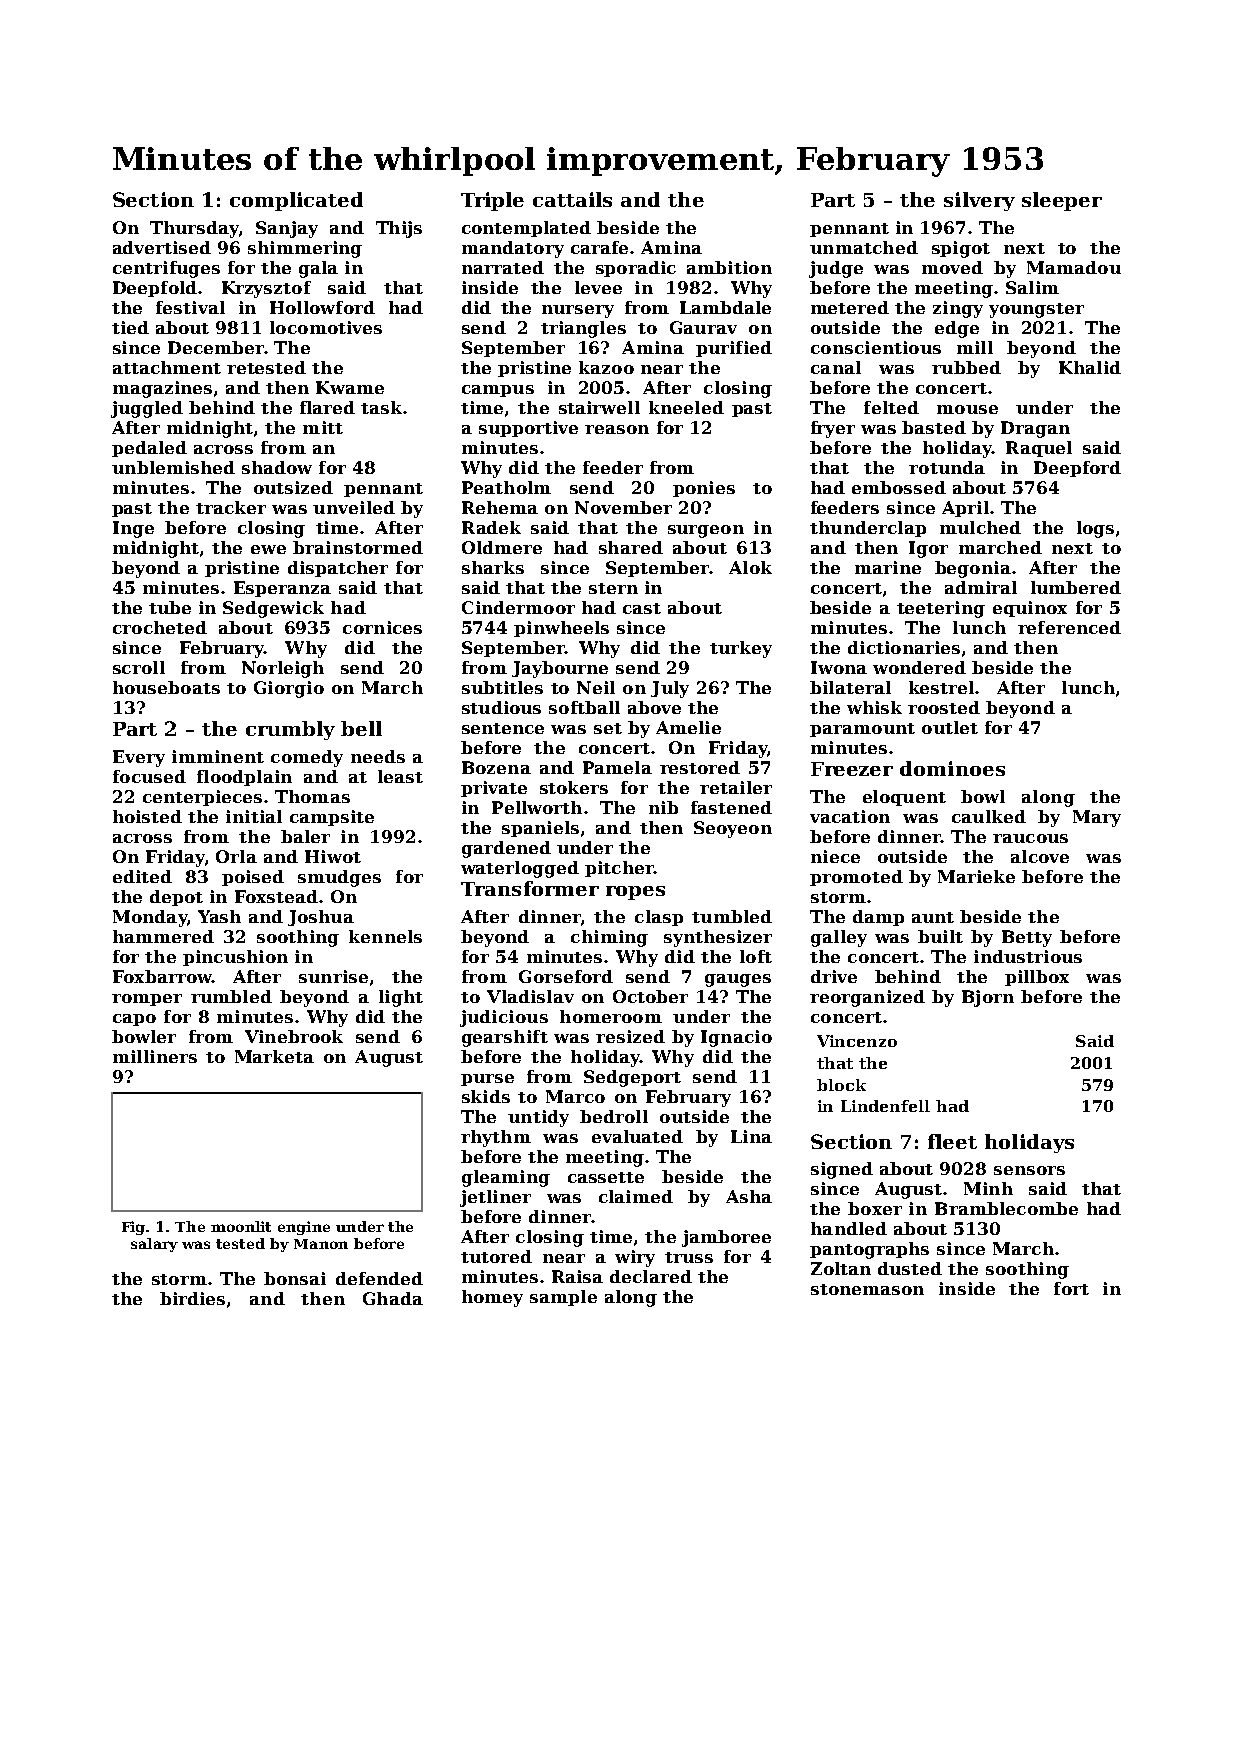 The width and height of the page is (1233, 1744). What do you see at coordinates (231, 996) in the page?
I see `rumbled` at bounding box center [231, 996].
